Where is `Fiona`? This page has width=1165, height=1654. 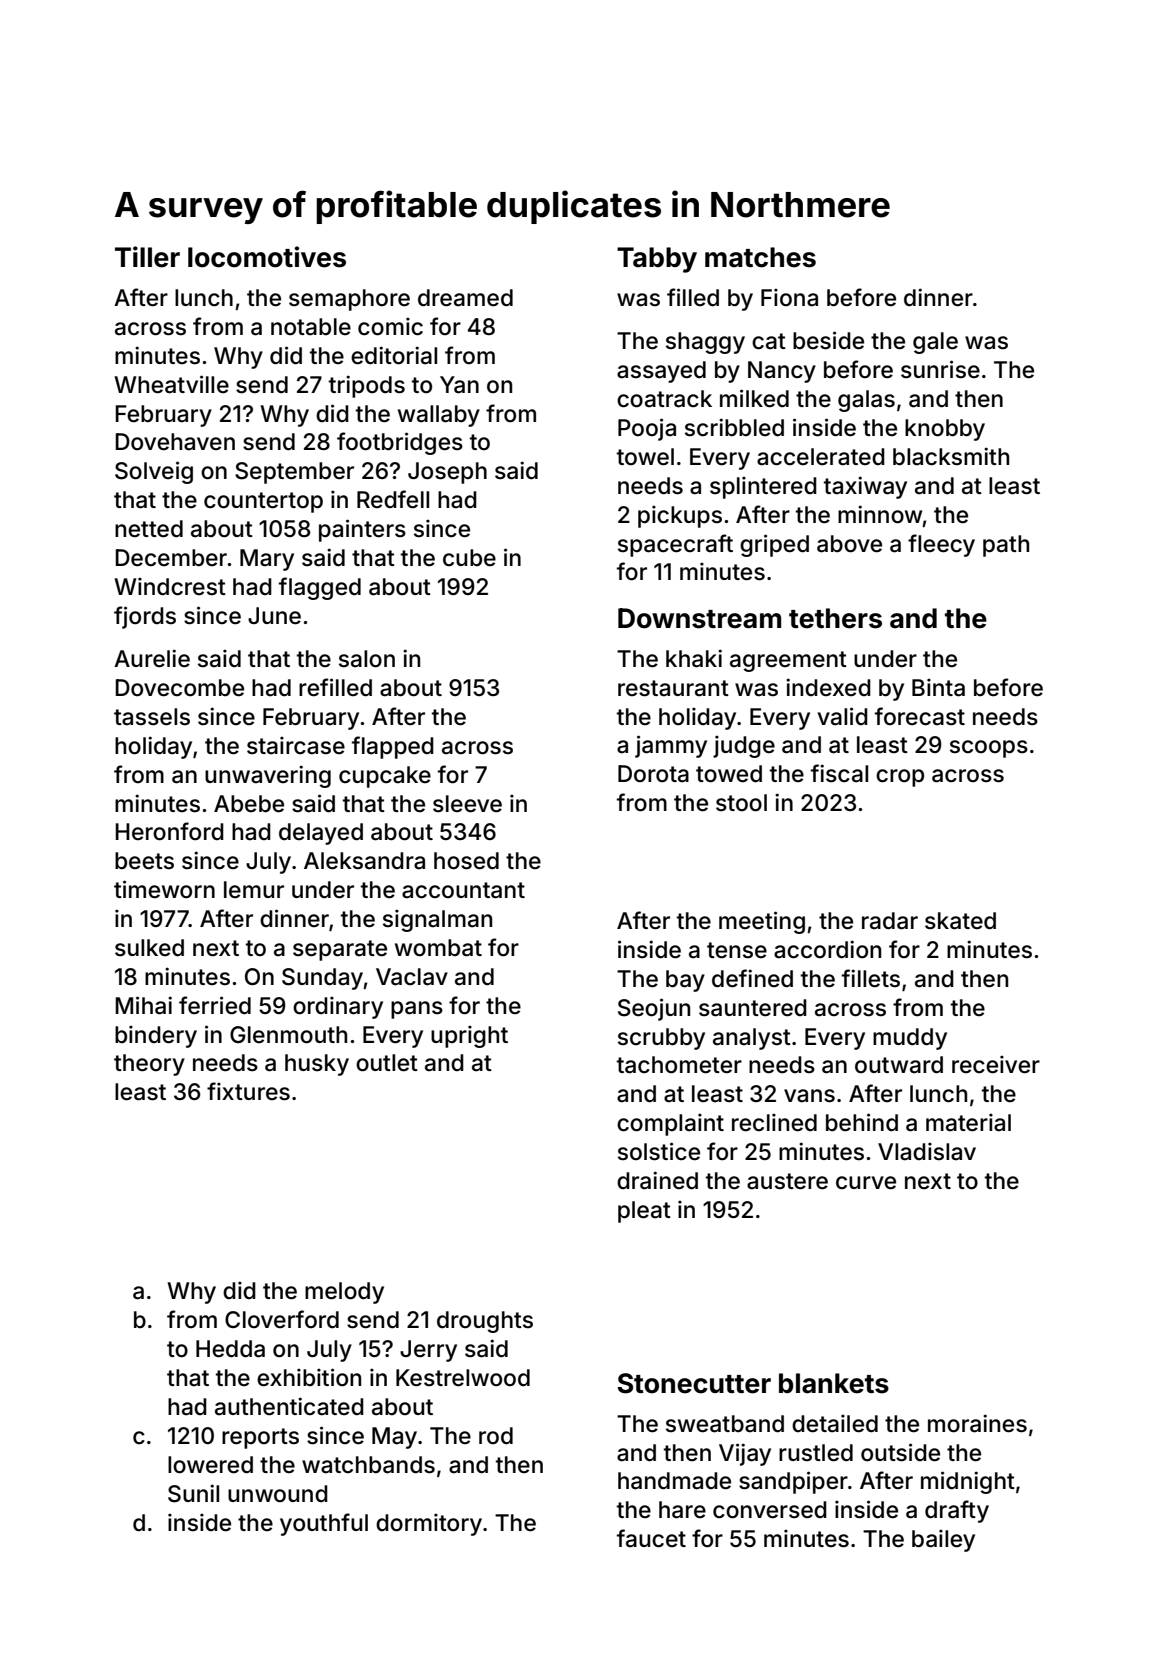 Fiona is located at coordinates (789, 297).
